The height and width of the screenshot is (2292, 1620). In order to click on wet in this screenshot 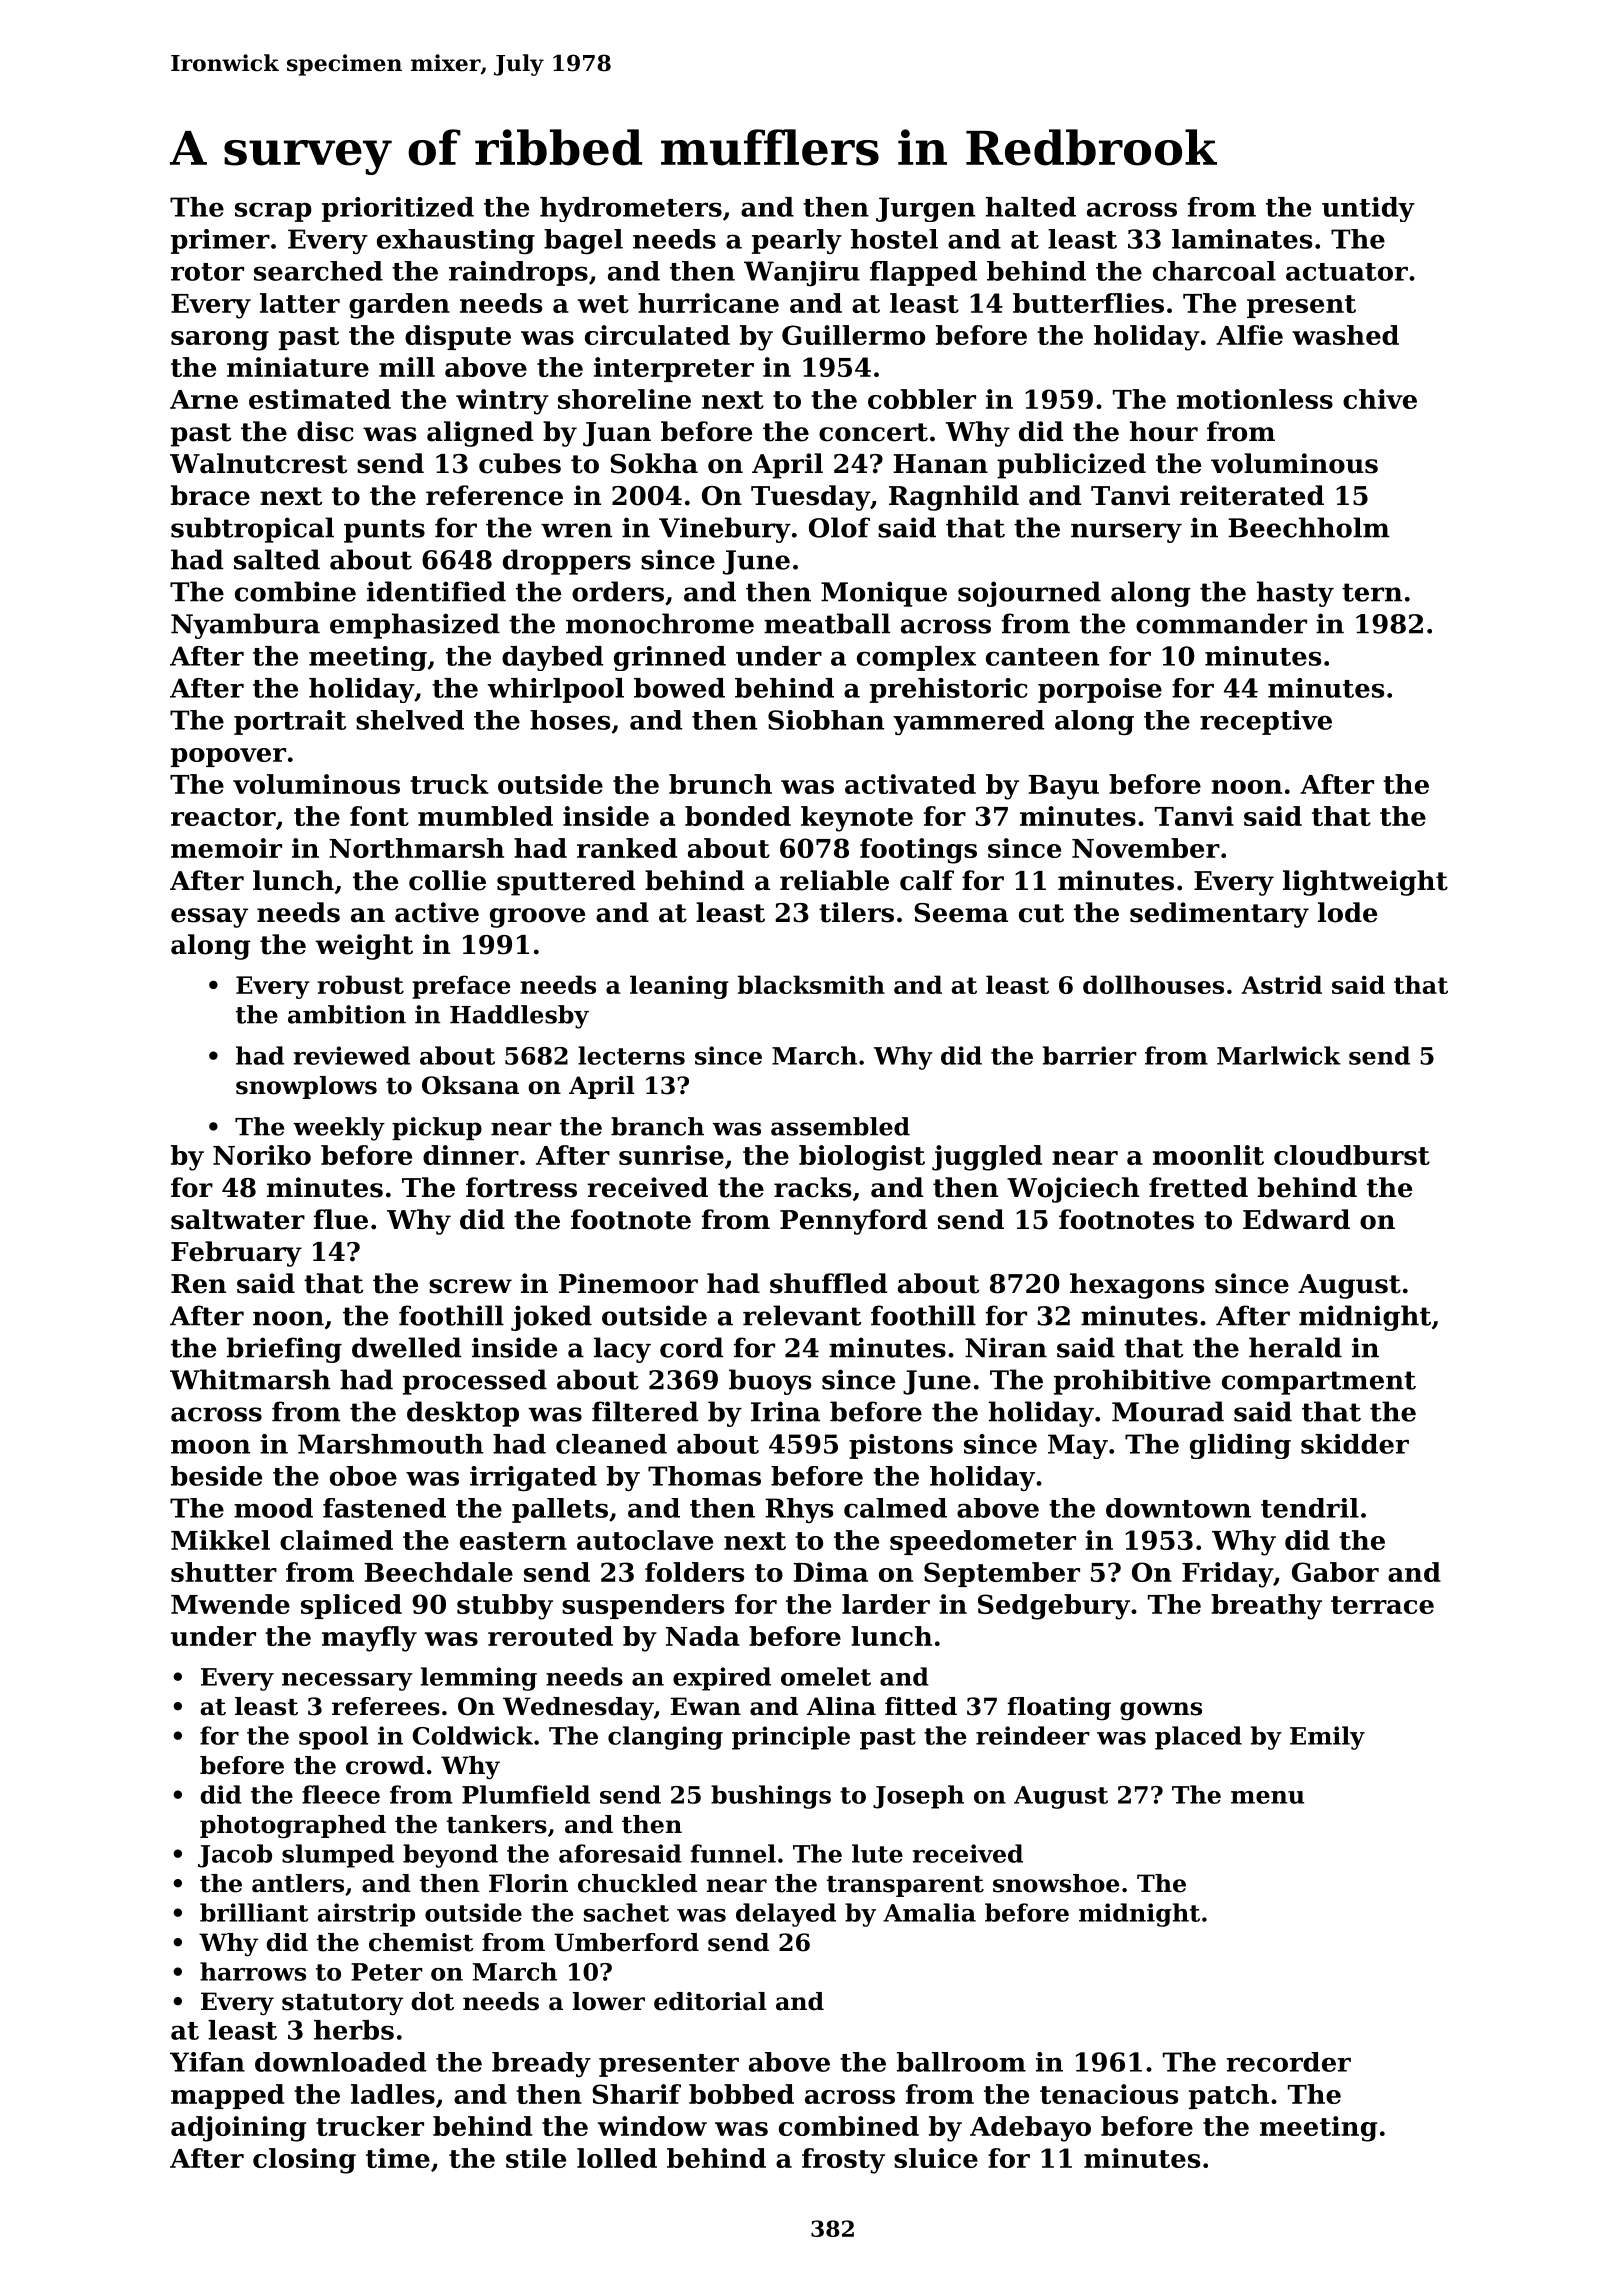, I will do `click(603, 304)`.
